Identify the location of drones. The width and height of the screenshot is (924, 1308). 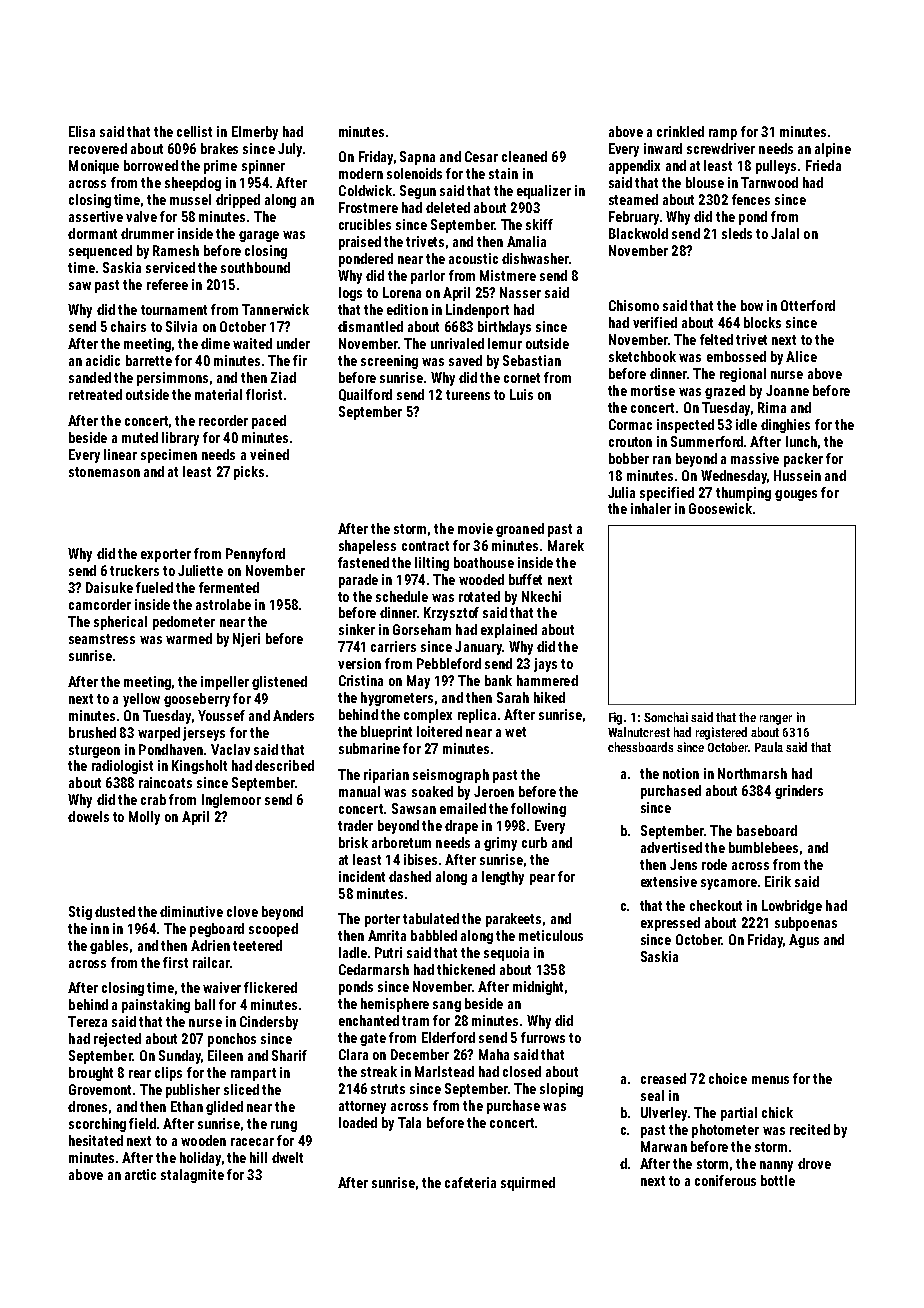
(87, 1106).
